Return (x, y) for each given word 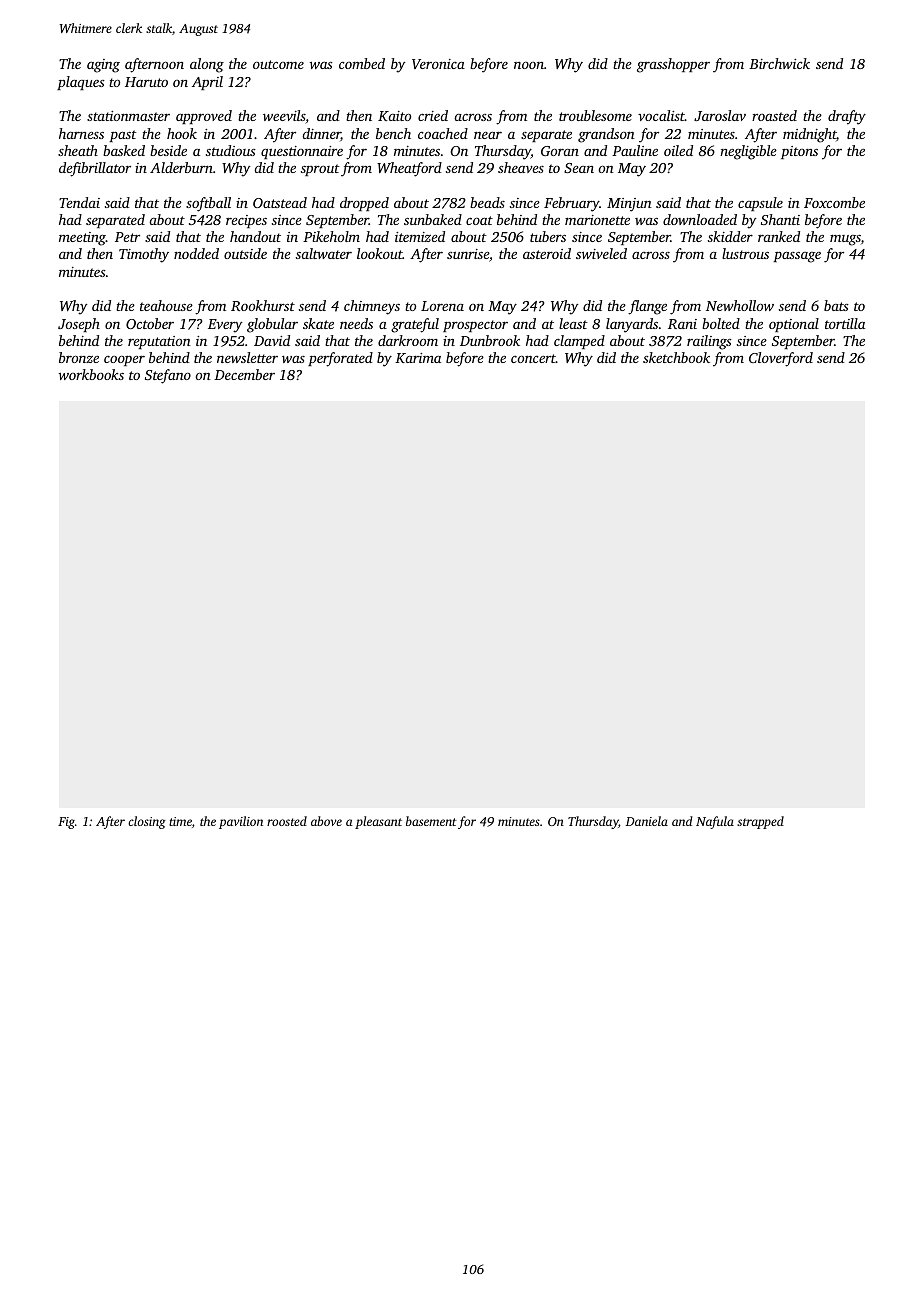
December (244, 374)
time (180, 821)
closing (147, 822)
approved (204, 117)
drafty (847, 117)
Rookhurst (263, 305)
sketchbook (676, 357)
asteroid (547, 253)
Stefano (168, 376)
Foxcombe (834, 202)
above (326, 821)
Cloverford (781, 359)
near (488, 135)
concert (533, 358)
